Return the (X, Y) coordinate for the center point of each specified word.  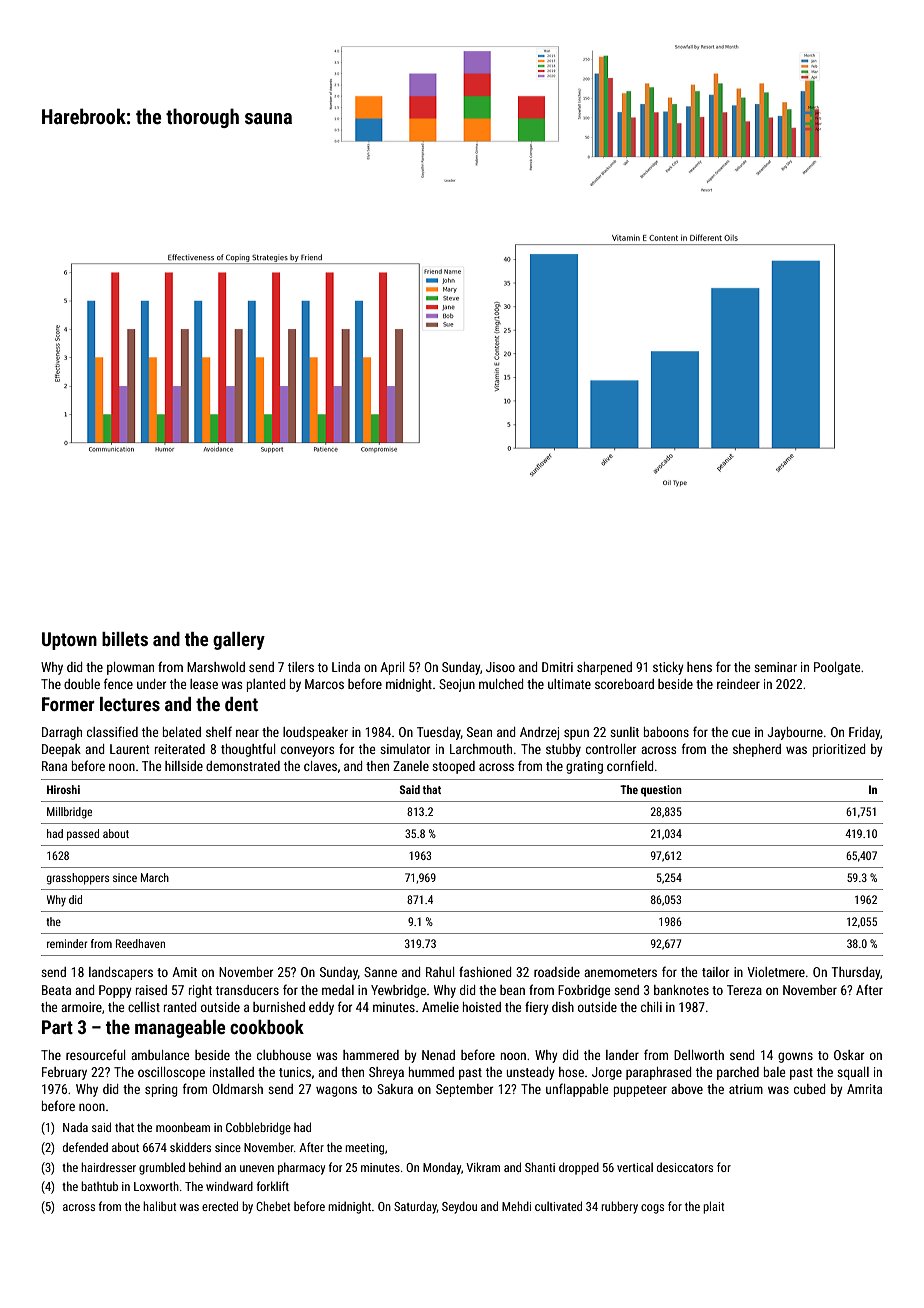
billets (125, 639)
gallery (239, 641)
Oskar (849, 1055)
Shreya (386, 1073)
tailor (715, 972)
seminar (775, 667)
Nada (75, 1127)
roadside (557, 972)
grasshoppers (78, 879)
